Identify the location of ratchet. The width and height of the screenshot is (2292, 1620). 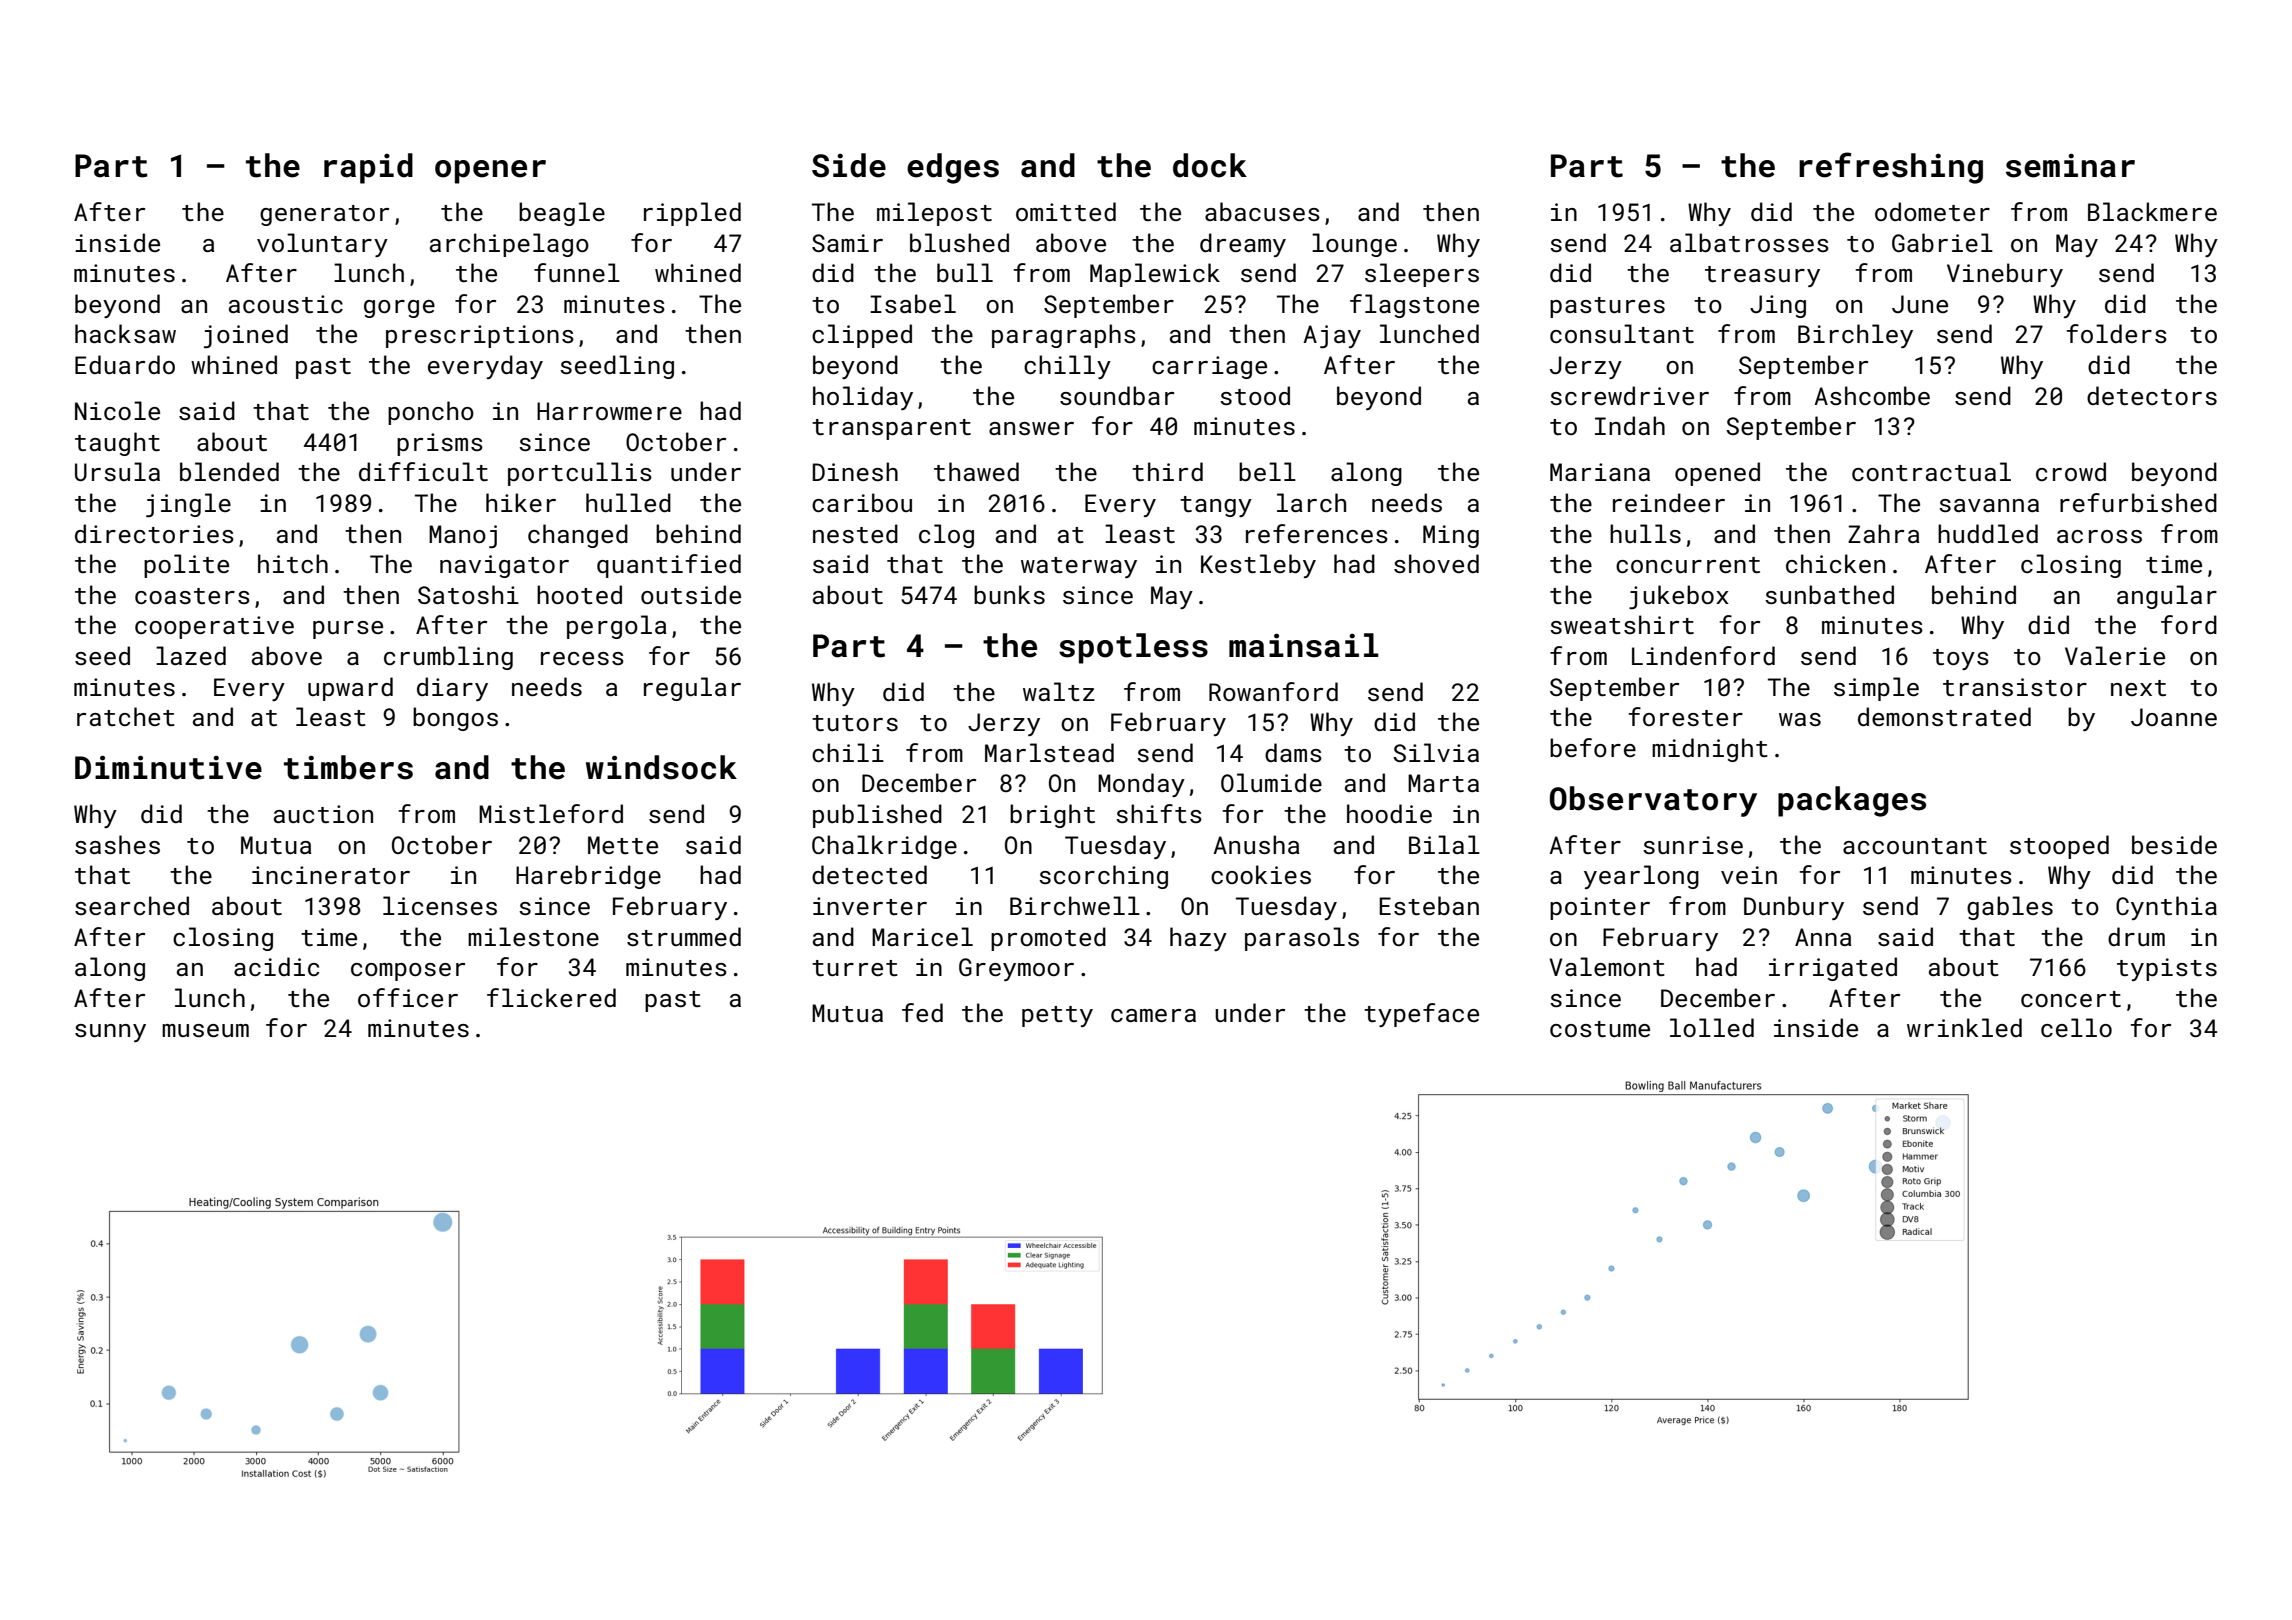
(126, 716).
